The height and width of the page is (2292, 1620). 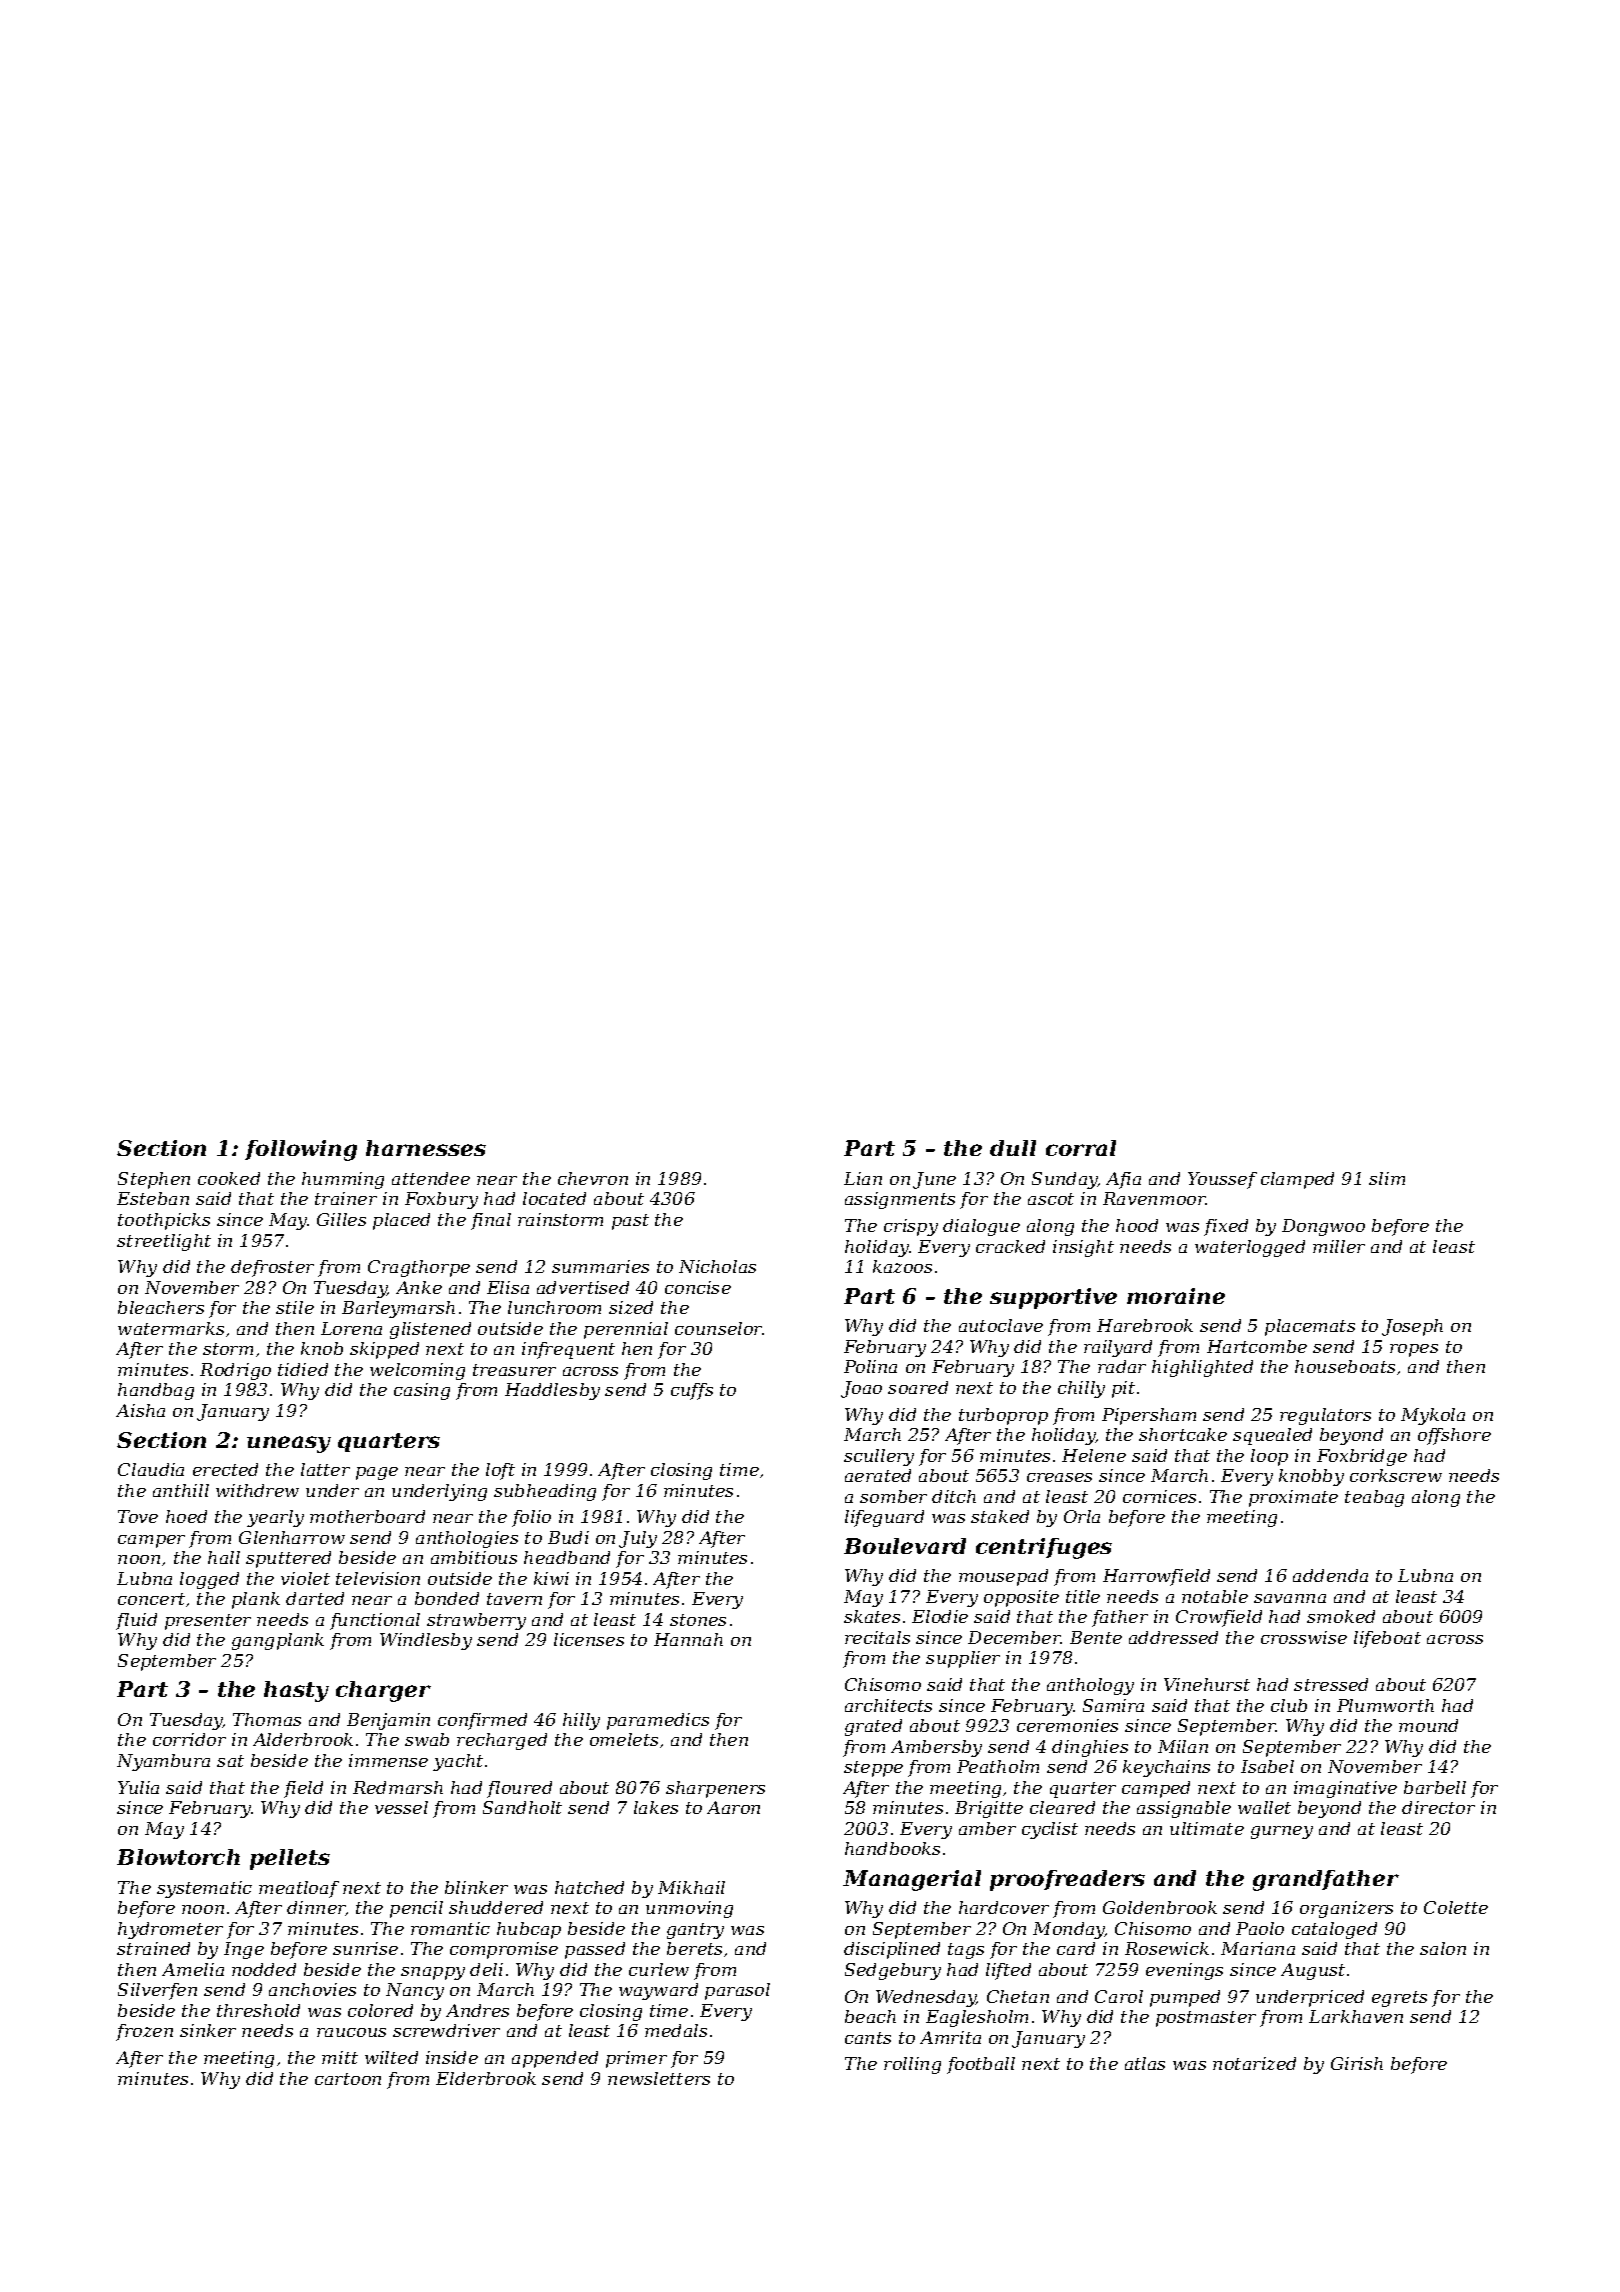 What do you see at coordinates (422, 1391) in the page?
I see `casing` at bounding box center [422, 1391].
